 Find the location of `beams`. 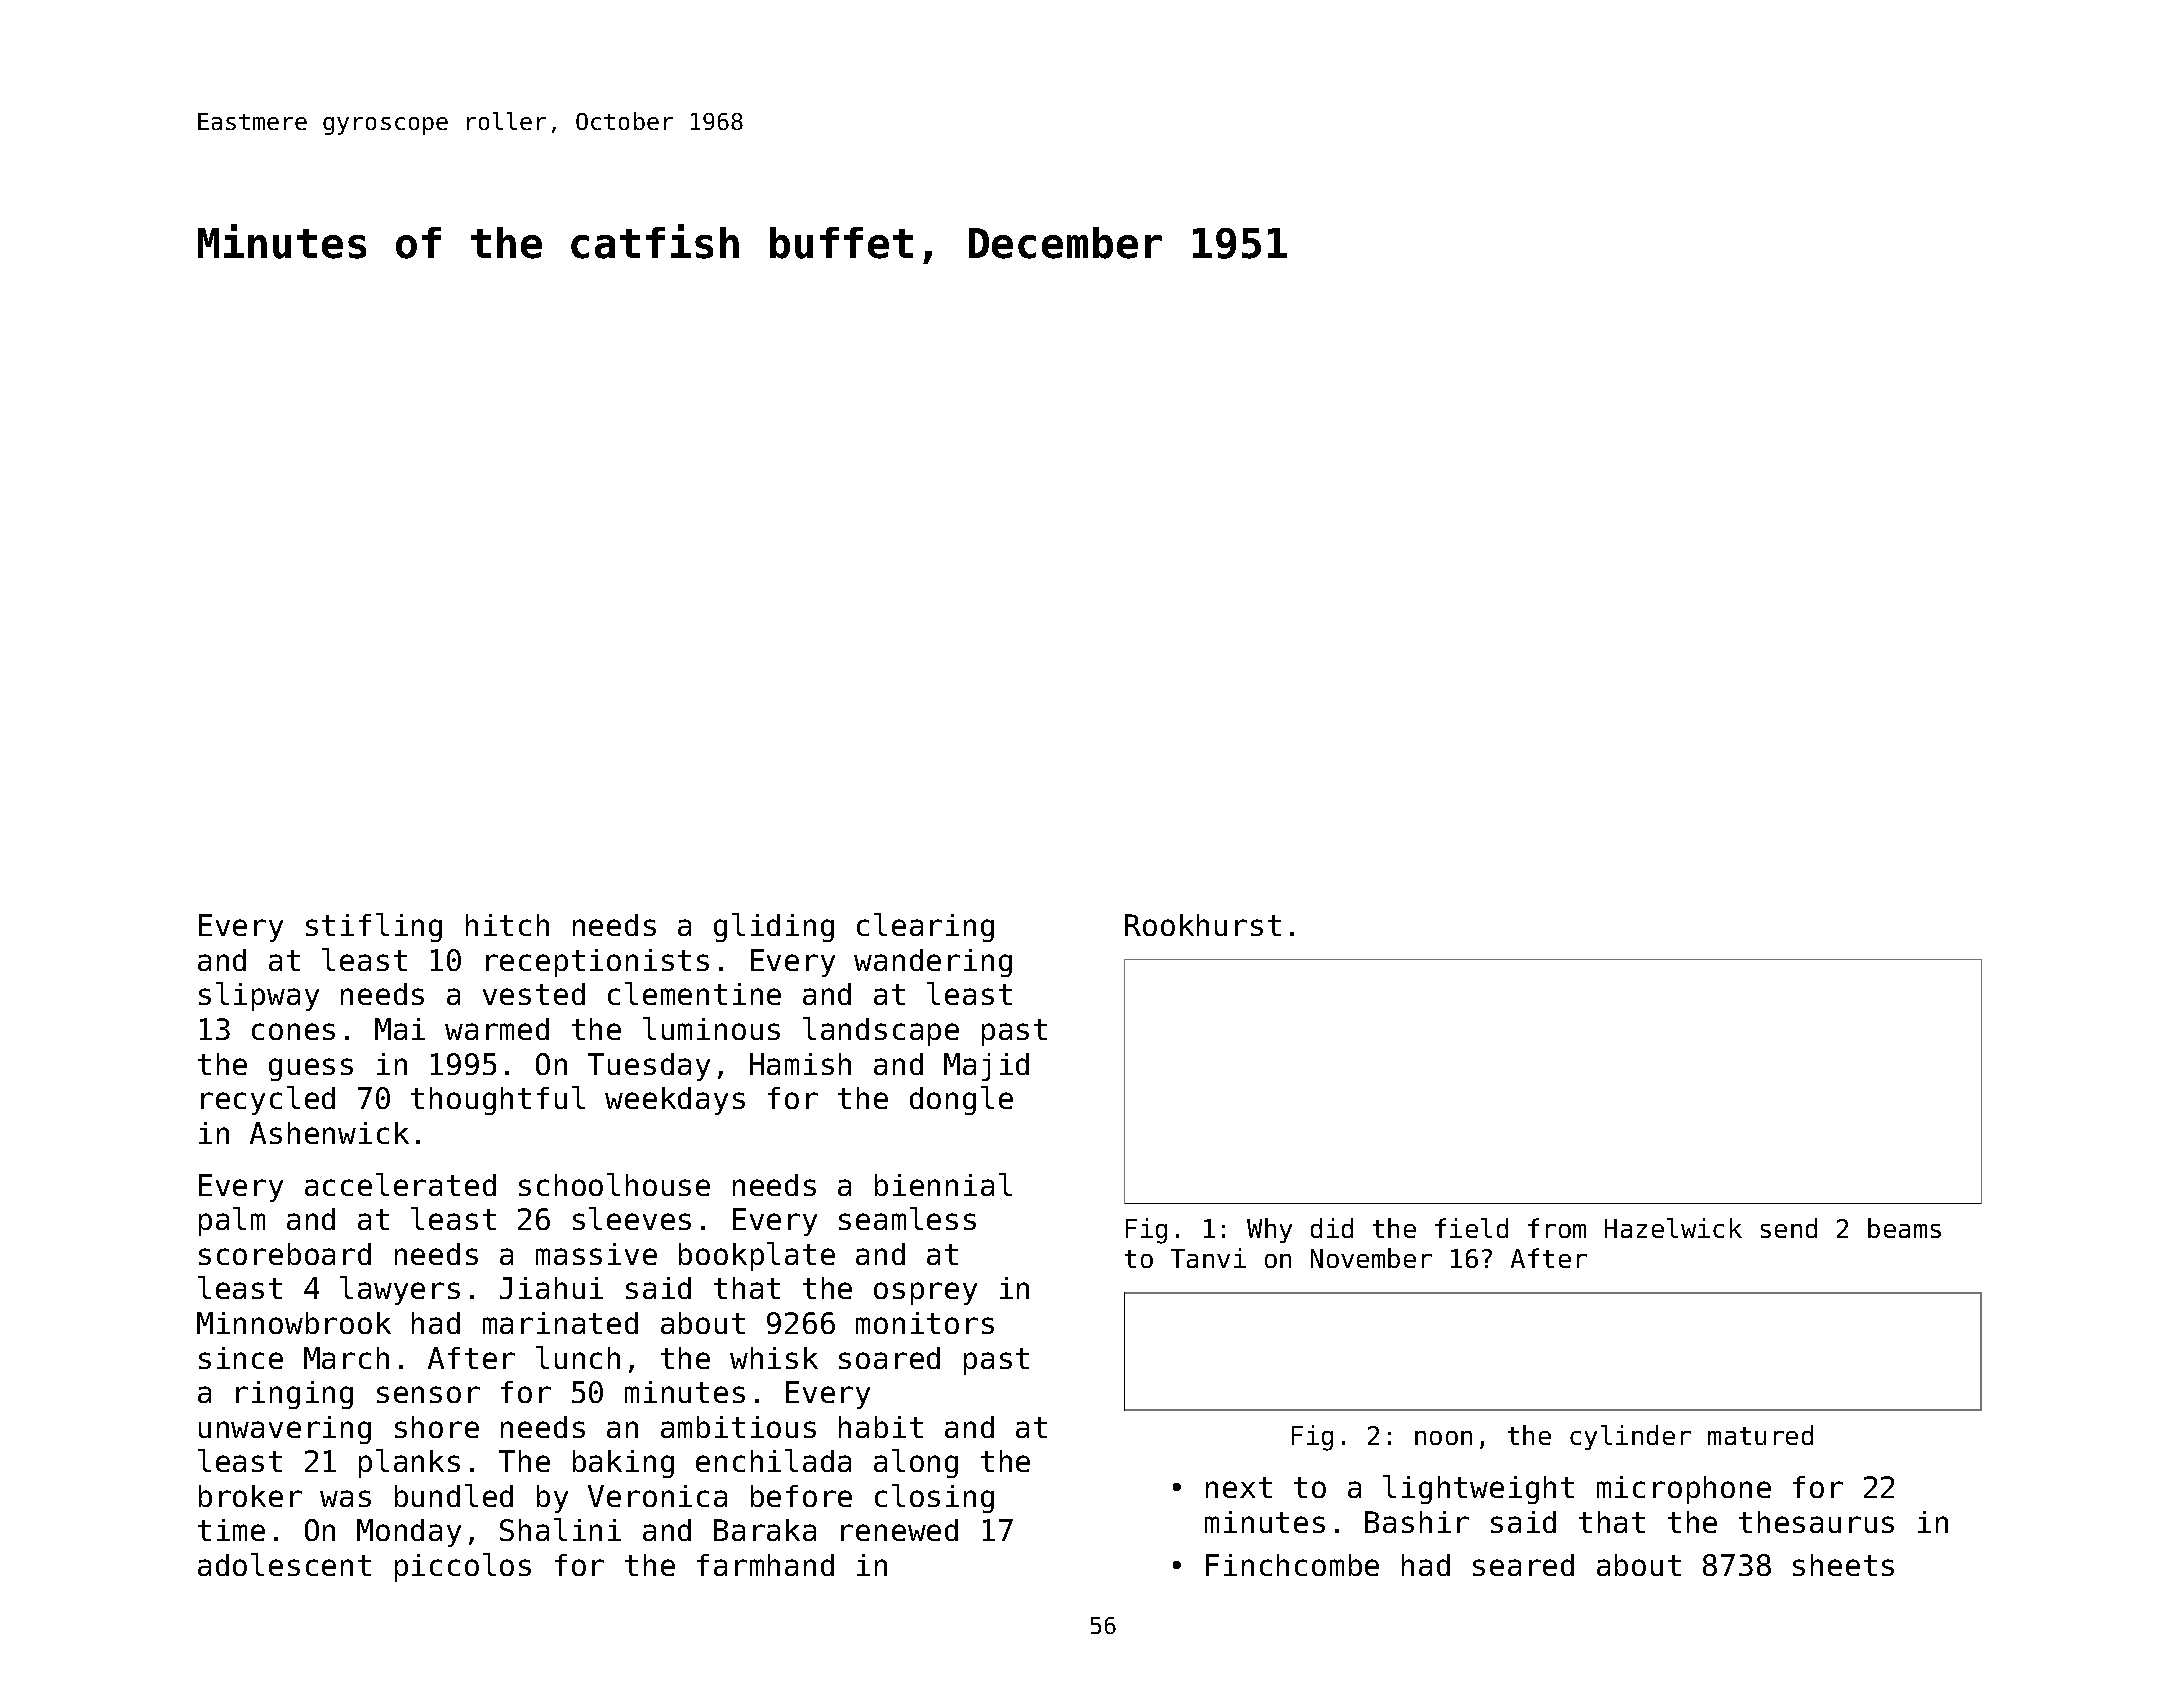

beams is located at coordinates (1904, 1228).
